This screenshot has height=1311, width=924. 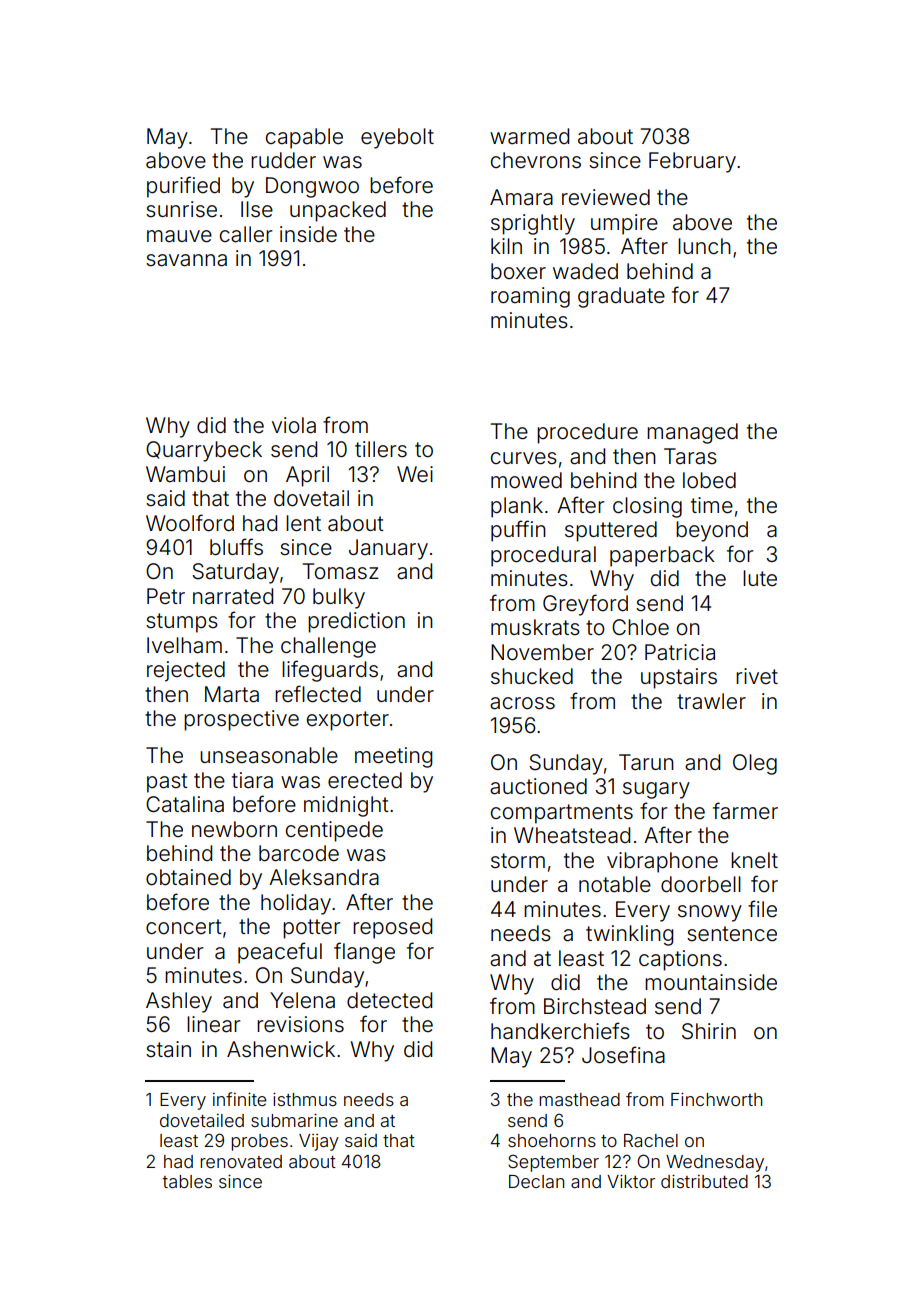 I want to click on trawler, so click(x=711, y=701).
